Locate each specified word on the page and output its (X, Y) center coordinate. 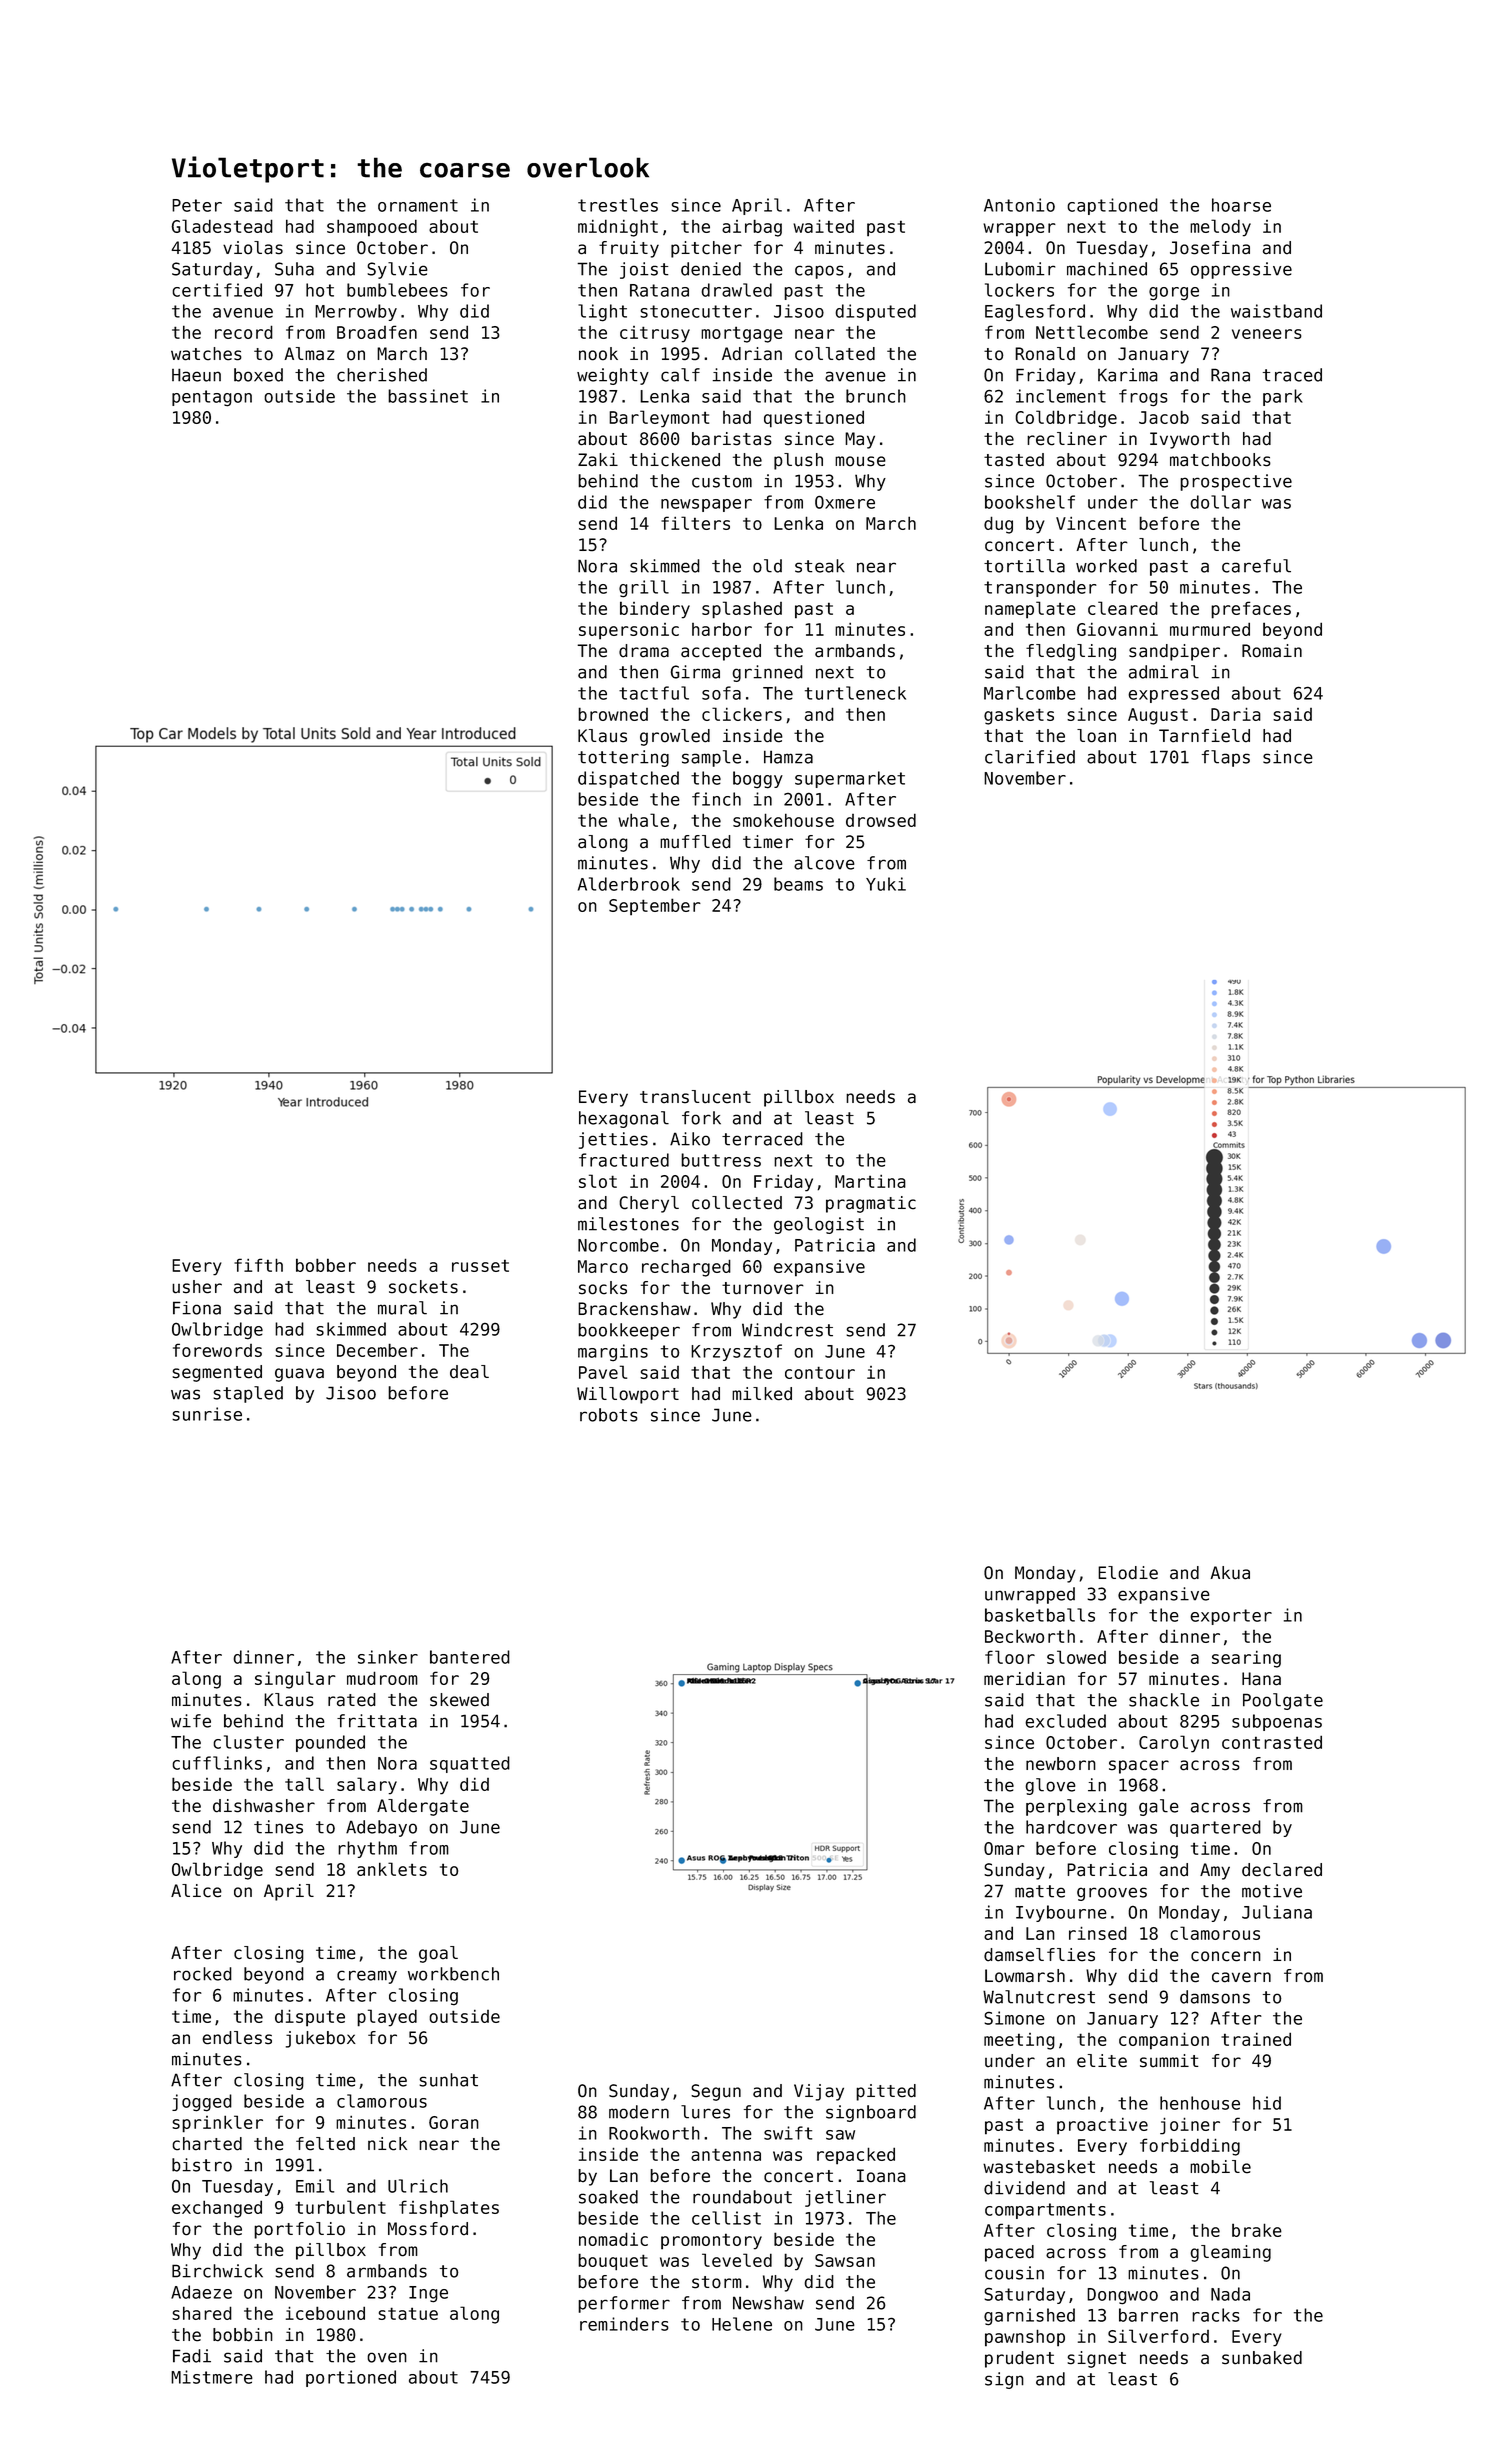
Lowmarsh (1025, 1976)
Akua (1230, 1573)
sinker (388, 1657)
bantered (470, 1657)
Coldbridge (1066, 419)
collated (835, 354)
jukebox (321, 2039)
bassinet (428, 396)
